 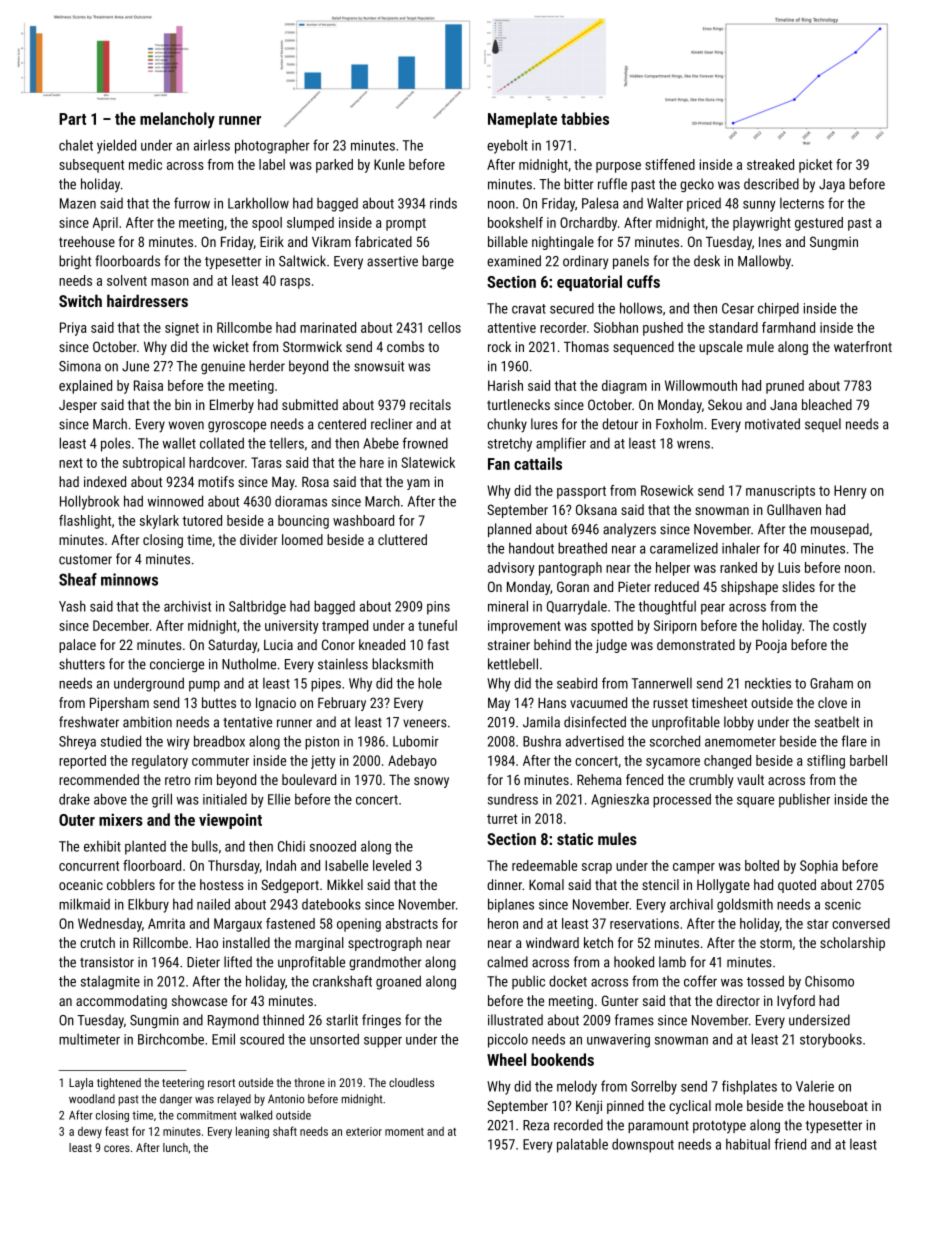 I want to click on washboard, so click(x=363, y=520).
